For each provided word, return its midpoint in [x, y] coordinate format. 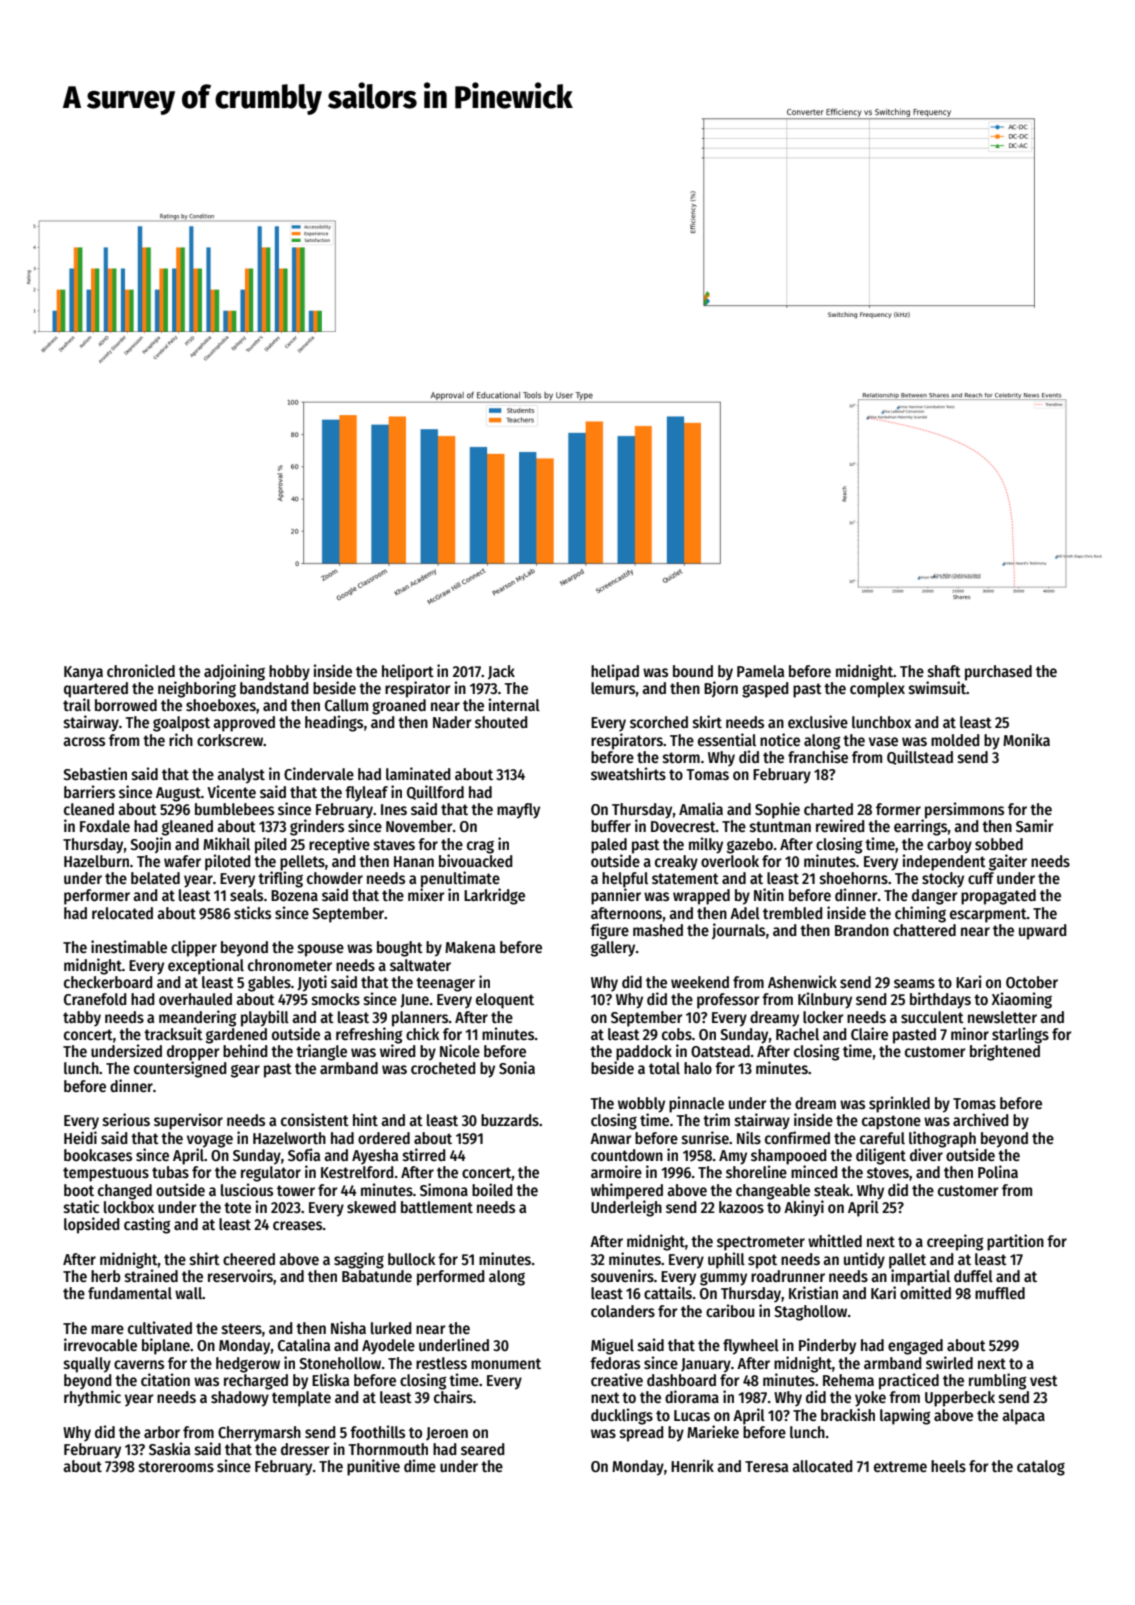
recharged [256, 1382]
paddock [644, 1053]
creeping [955, 1242]
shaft [944, 671]
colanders [623, 1311]
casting [147, 1225]
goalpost [181, 724]
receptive [339, 845]
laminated [418, 773]
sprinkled [899, 1104]
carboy [949, 846]
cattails [668, 1293]
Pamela [760, 671]
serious [126, 1120]
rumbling [998, 1381]
